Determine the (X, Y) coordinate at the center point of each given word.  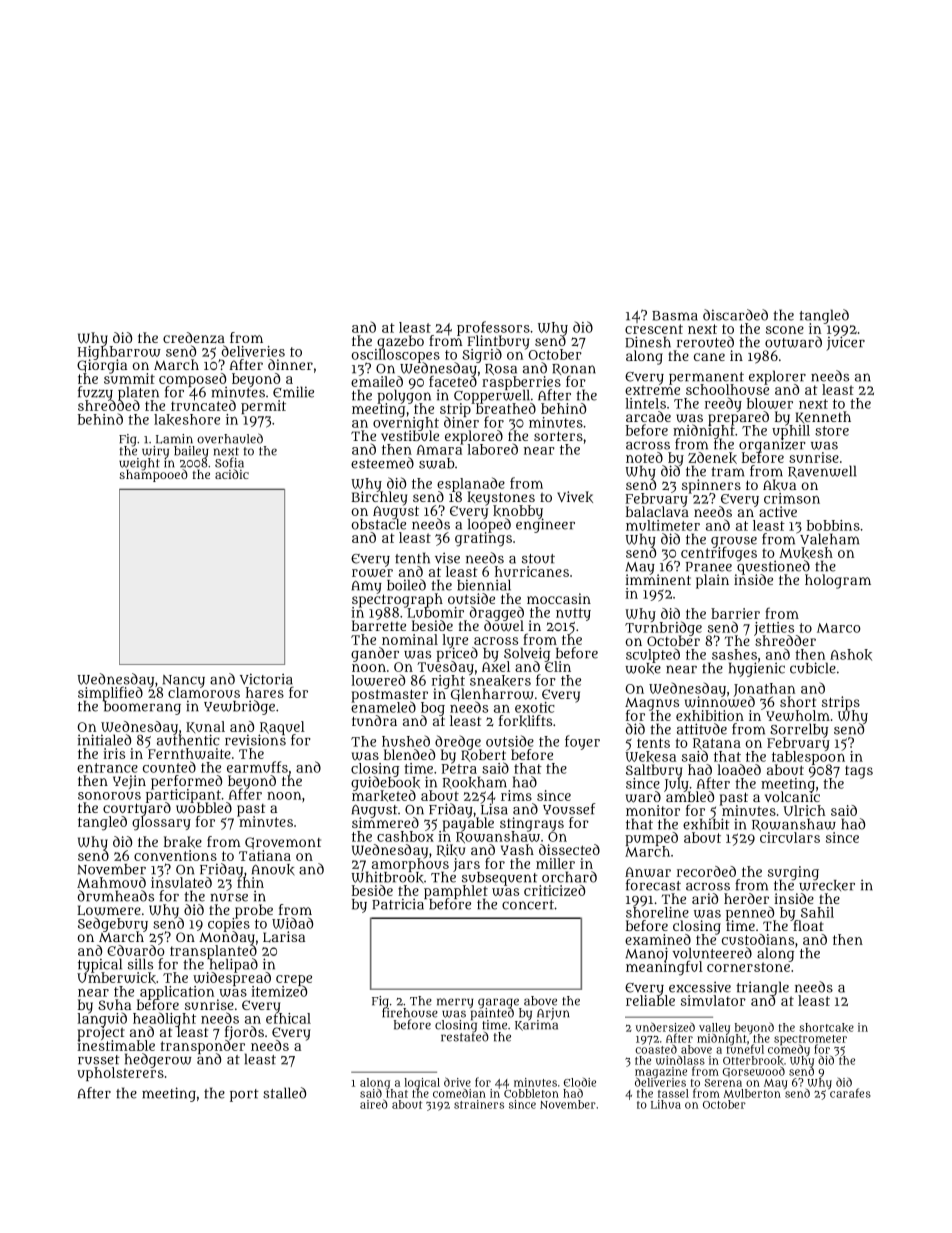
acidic (232, 474)
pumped (651, 839)
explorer (777, 377)
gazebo (400, 342)
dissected (569, 849)
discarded (735, 315)
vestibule (410, 436)
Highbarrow (119, 353)
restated (465, 1037)
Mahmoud (111, 882)
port (244, 1095)
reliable (650, 1000)
